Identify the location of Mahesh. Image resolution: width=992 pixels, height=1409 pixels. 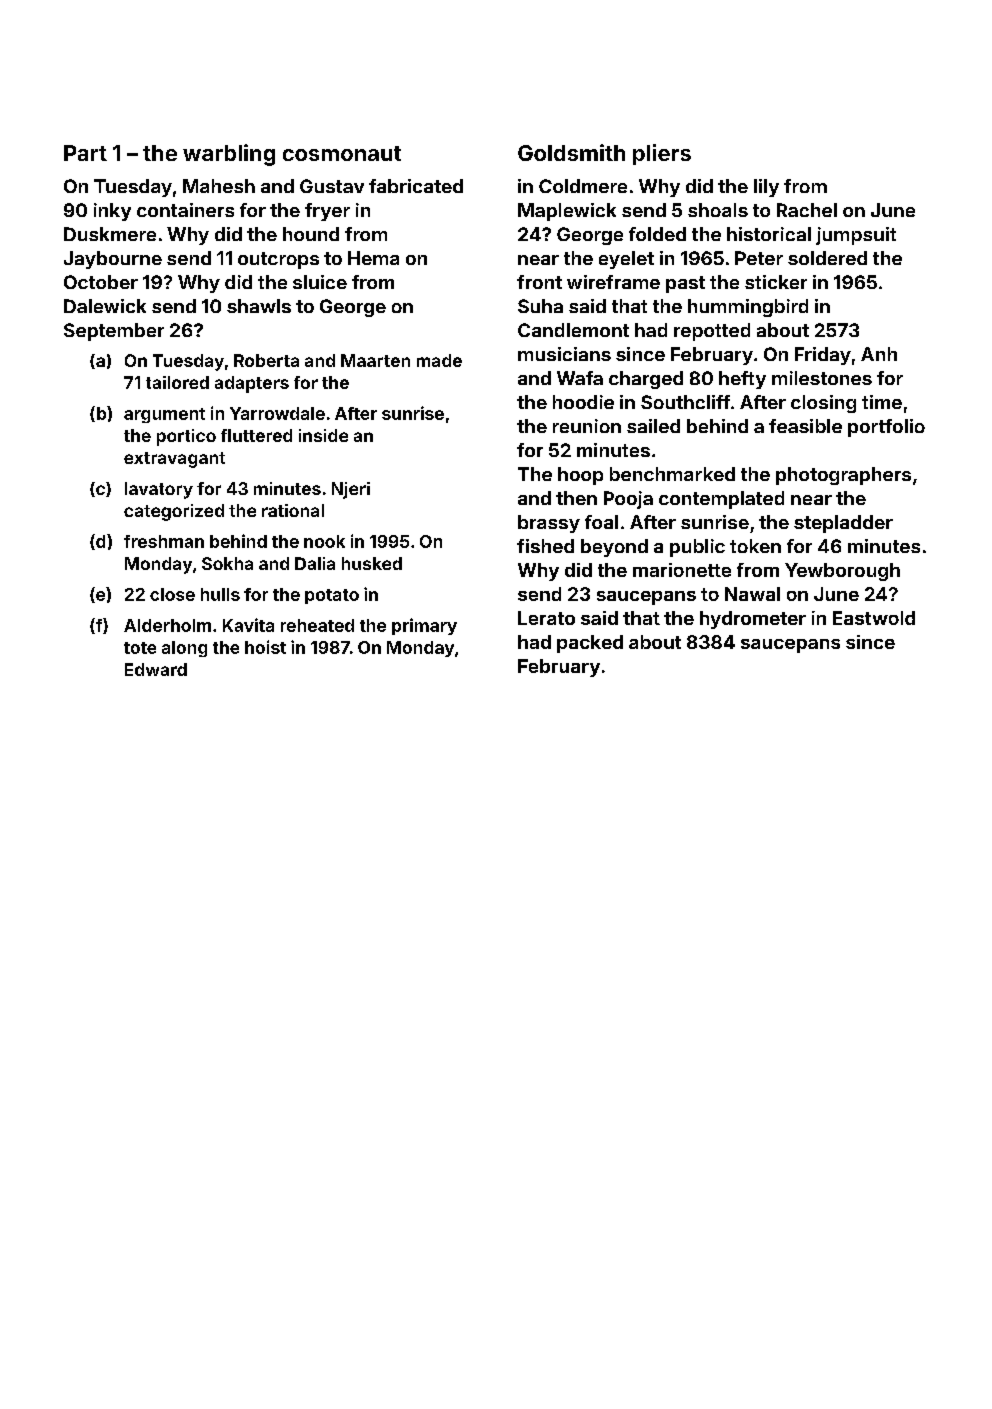
(219, 186).
